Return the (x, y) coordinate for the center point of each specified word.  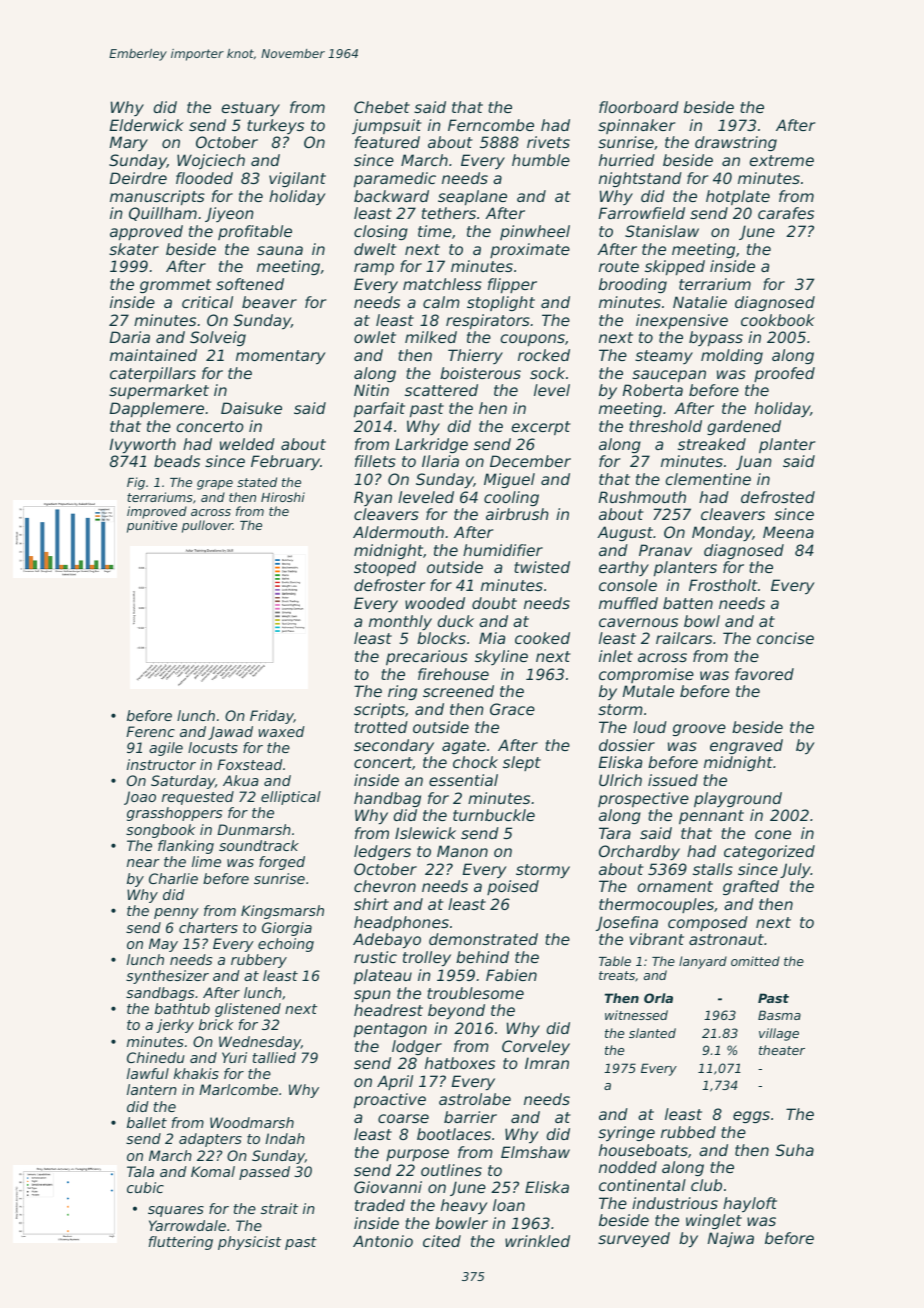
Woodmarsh (252, 1122)
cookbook (778, 320)
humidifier (503, 550)
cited (442, 1241)
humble (541, 160)
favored (764, 674)
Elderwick (147, 125)
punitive (152, 526)
